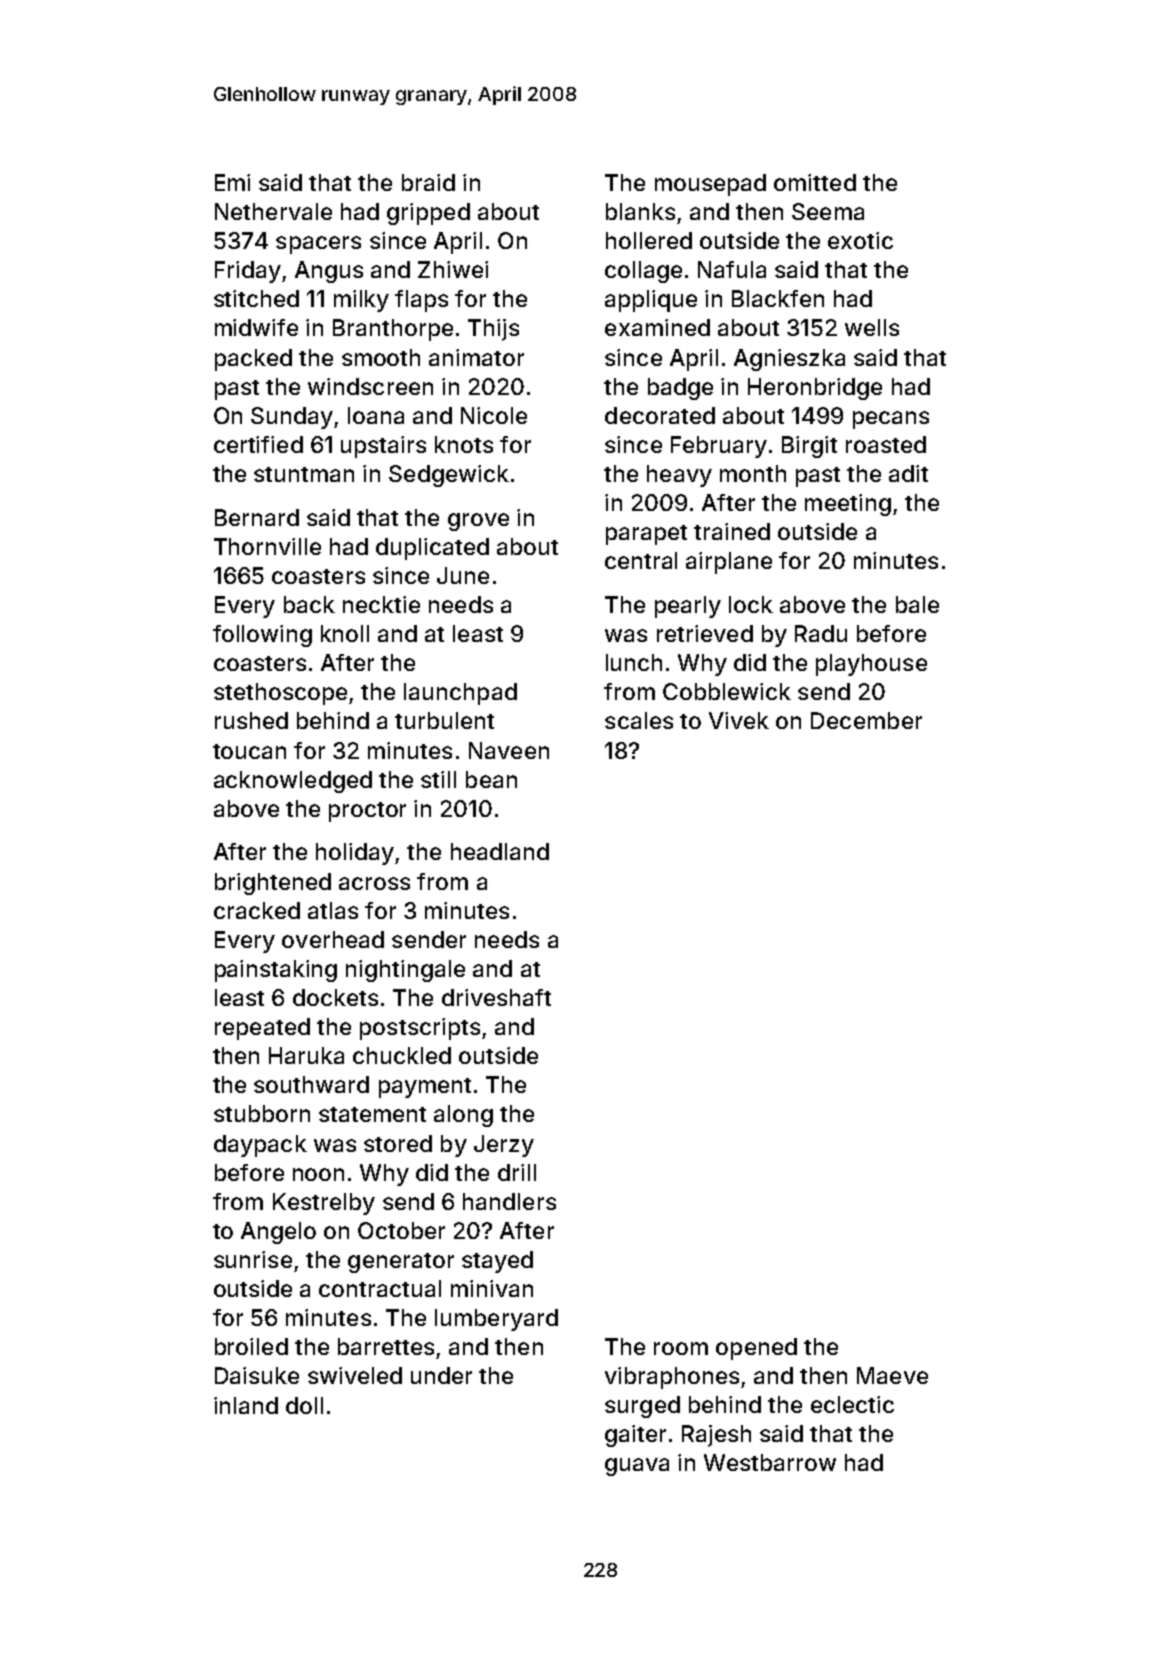 Image resolution: width=1165 pixels, height=1654 pixels. What do you see at coordinates (770, 1462) in the screenshot?
I see `Westbarrow` at bounding box center [770, 1462].
